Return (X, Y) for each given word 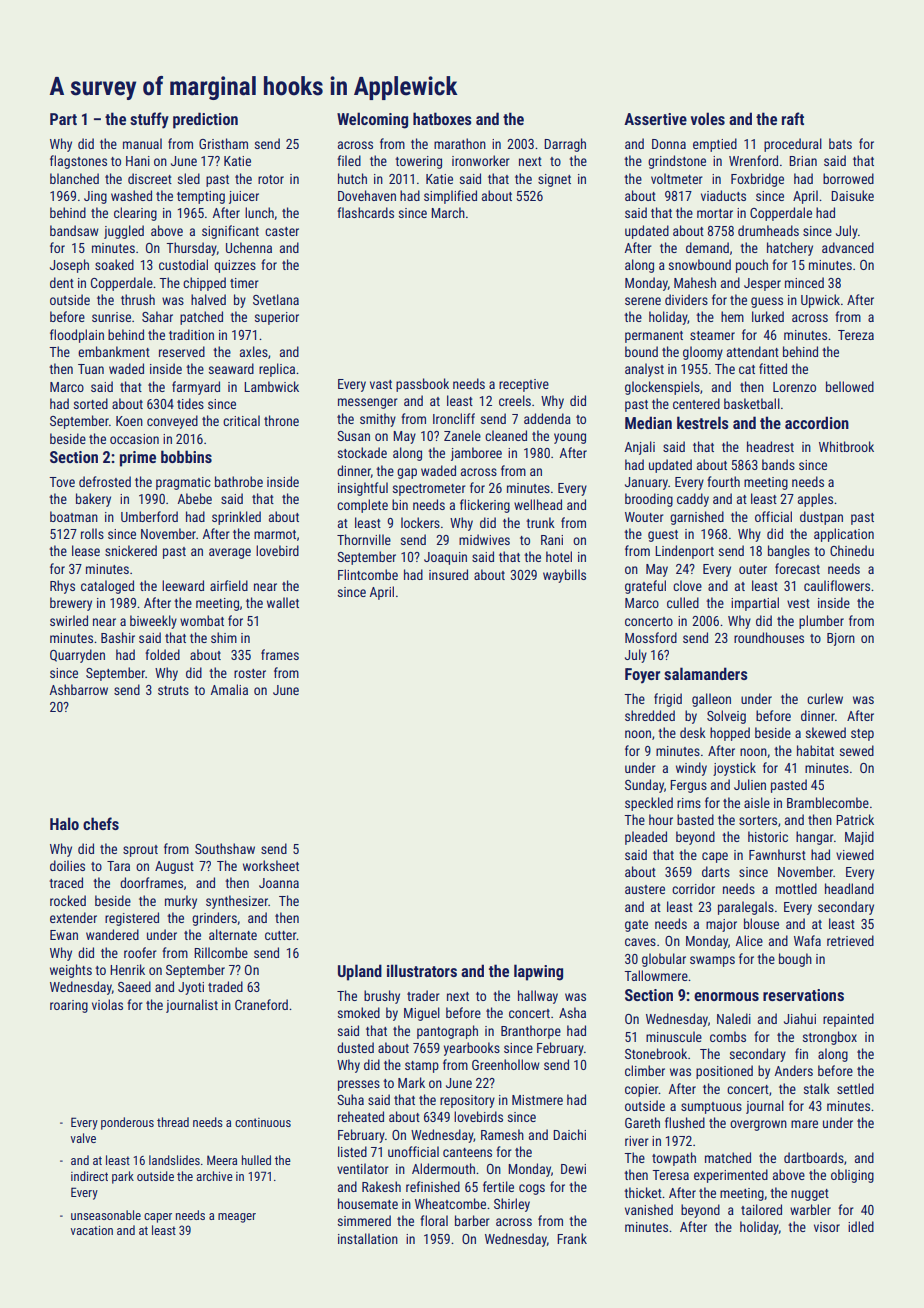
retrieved (850, 940)
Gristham (223, 143)
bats (840, 143)
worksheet (271, 865)
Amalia (229, 689)
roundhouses (769, 637)
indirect (89, 1176)
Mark (411, 1082)
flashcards (365, 212)
